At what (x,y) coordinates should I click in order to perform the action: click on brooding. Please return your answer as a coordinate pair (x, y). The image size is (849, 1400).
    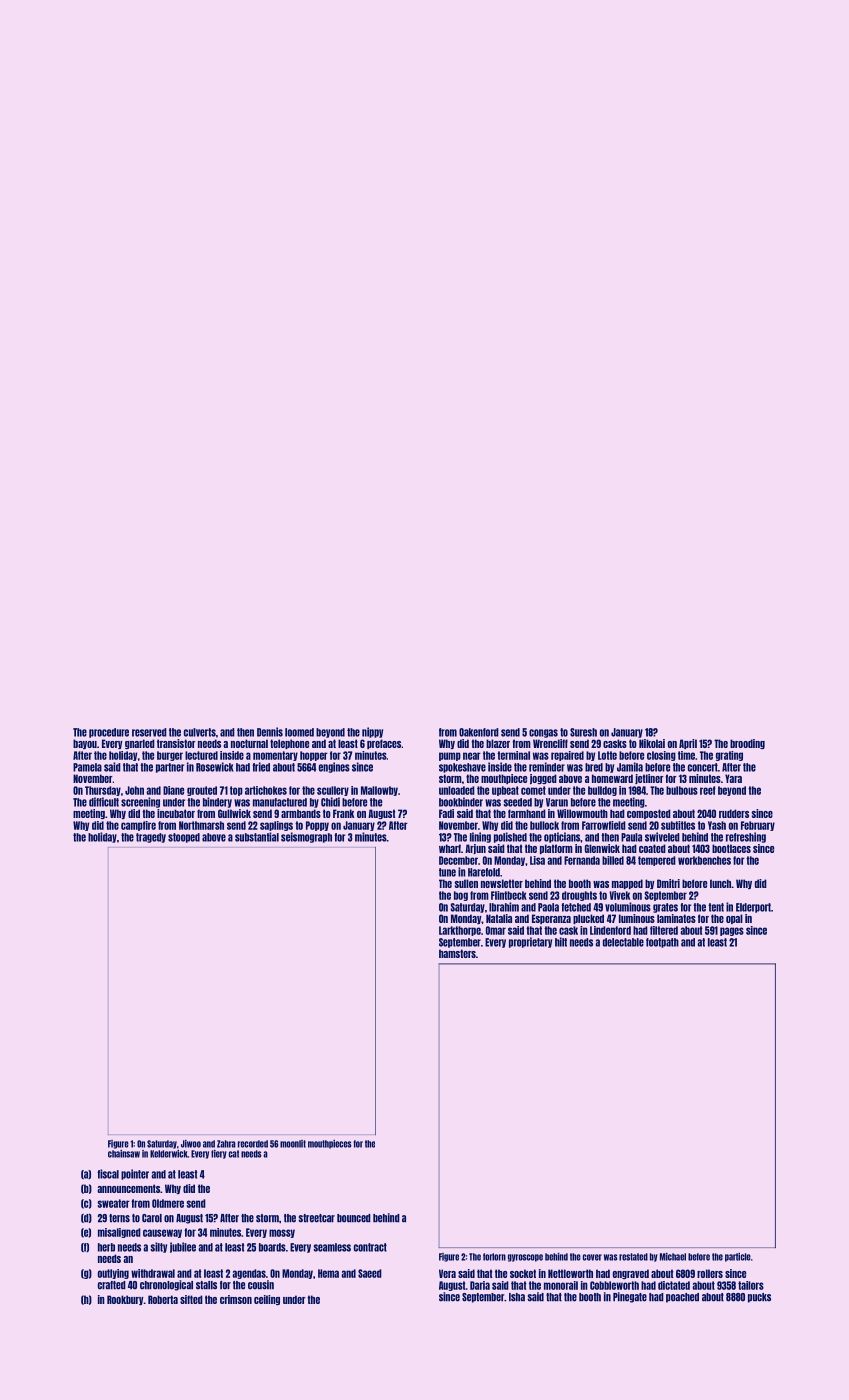
    Looking at the image, I should click on (747, 744).
